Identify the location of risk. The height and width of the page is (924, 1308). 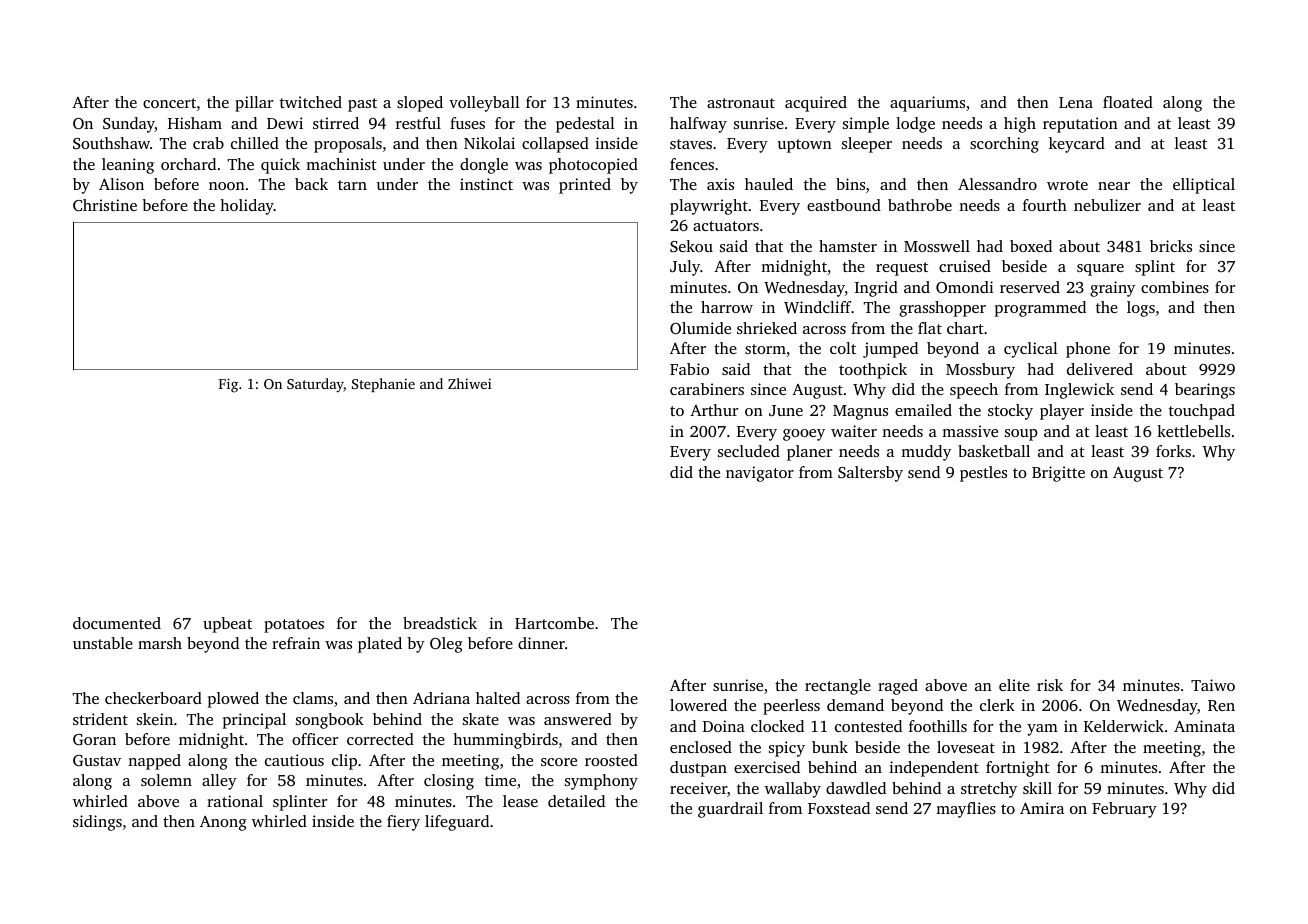
(1050, 685).
